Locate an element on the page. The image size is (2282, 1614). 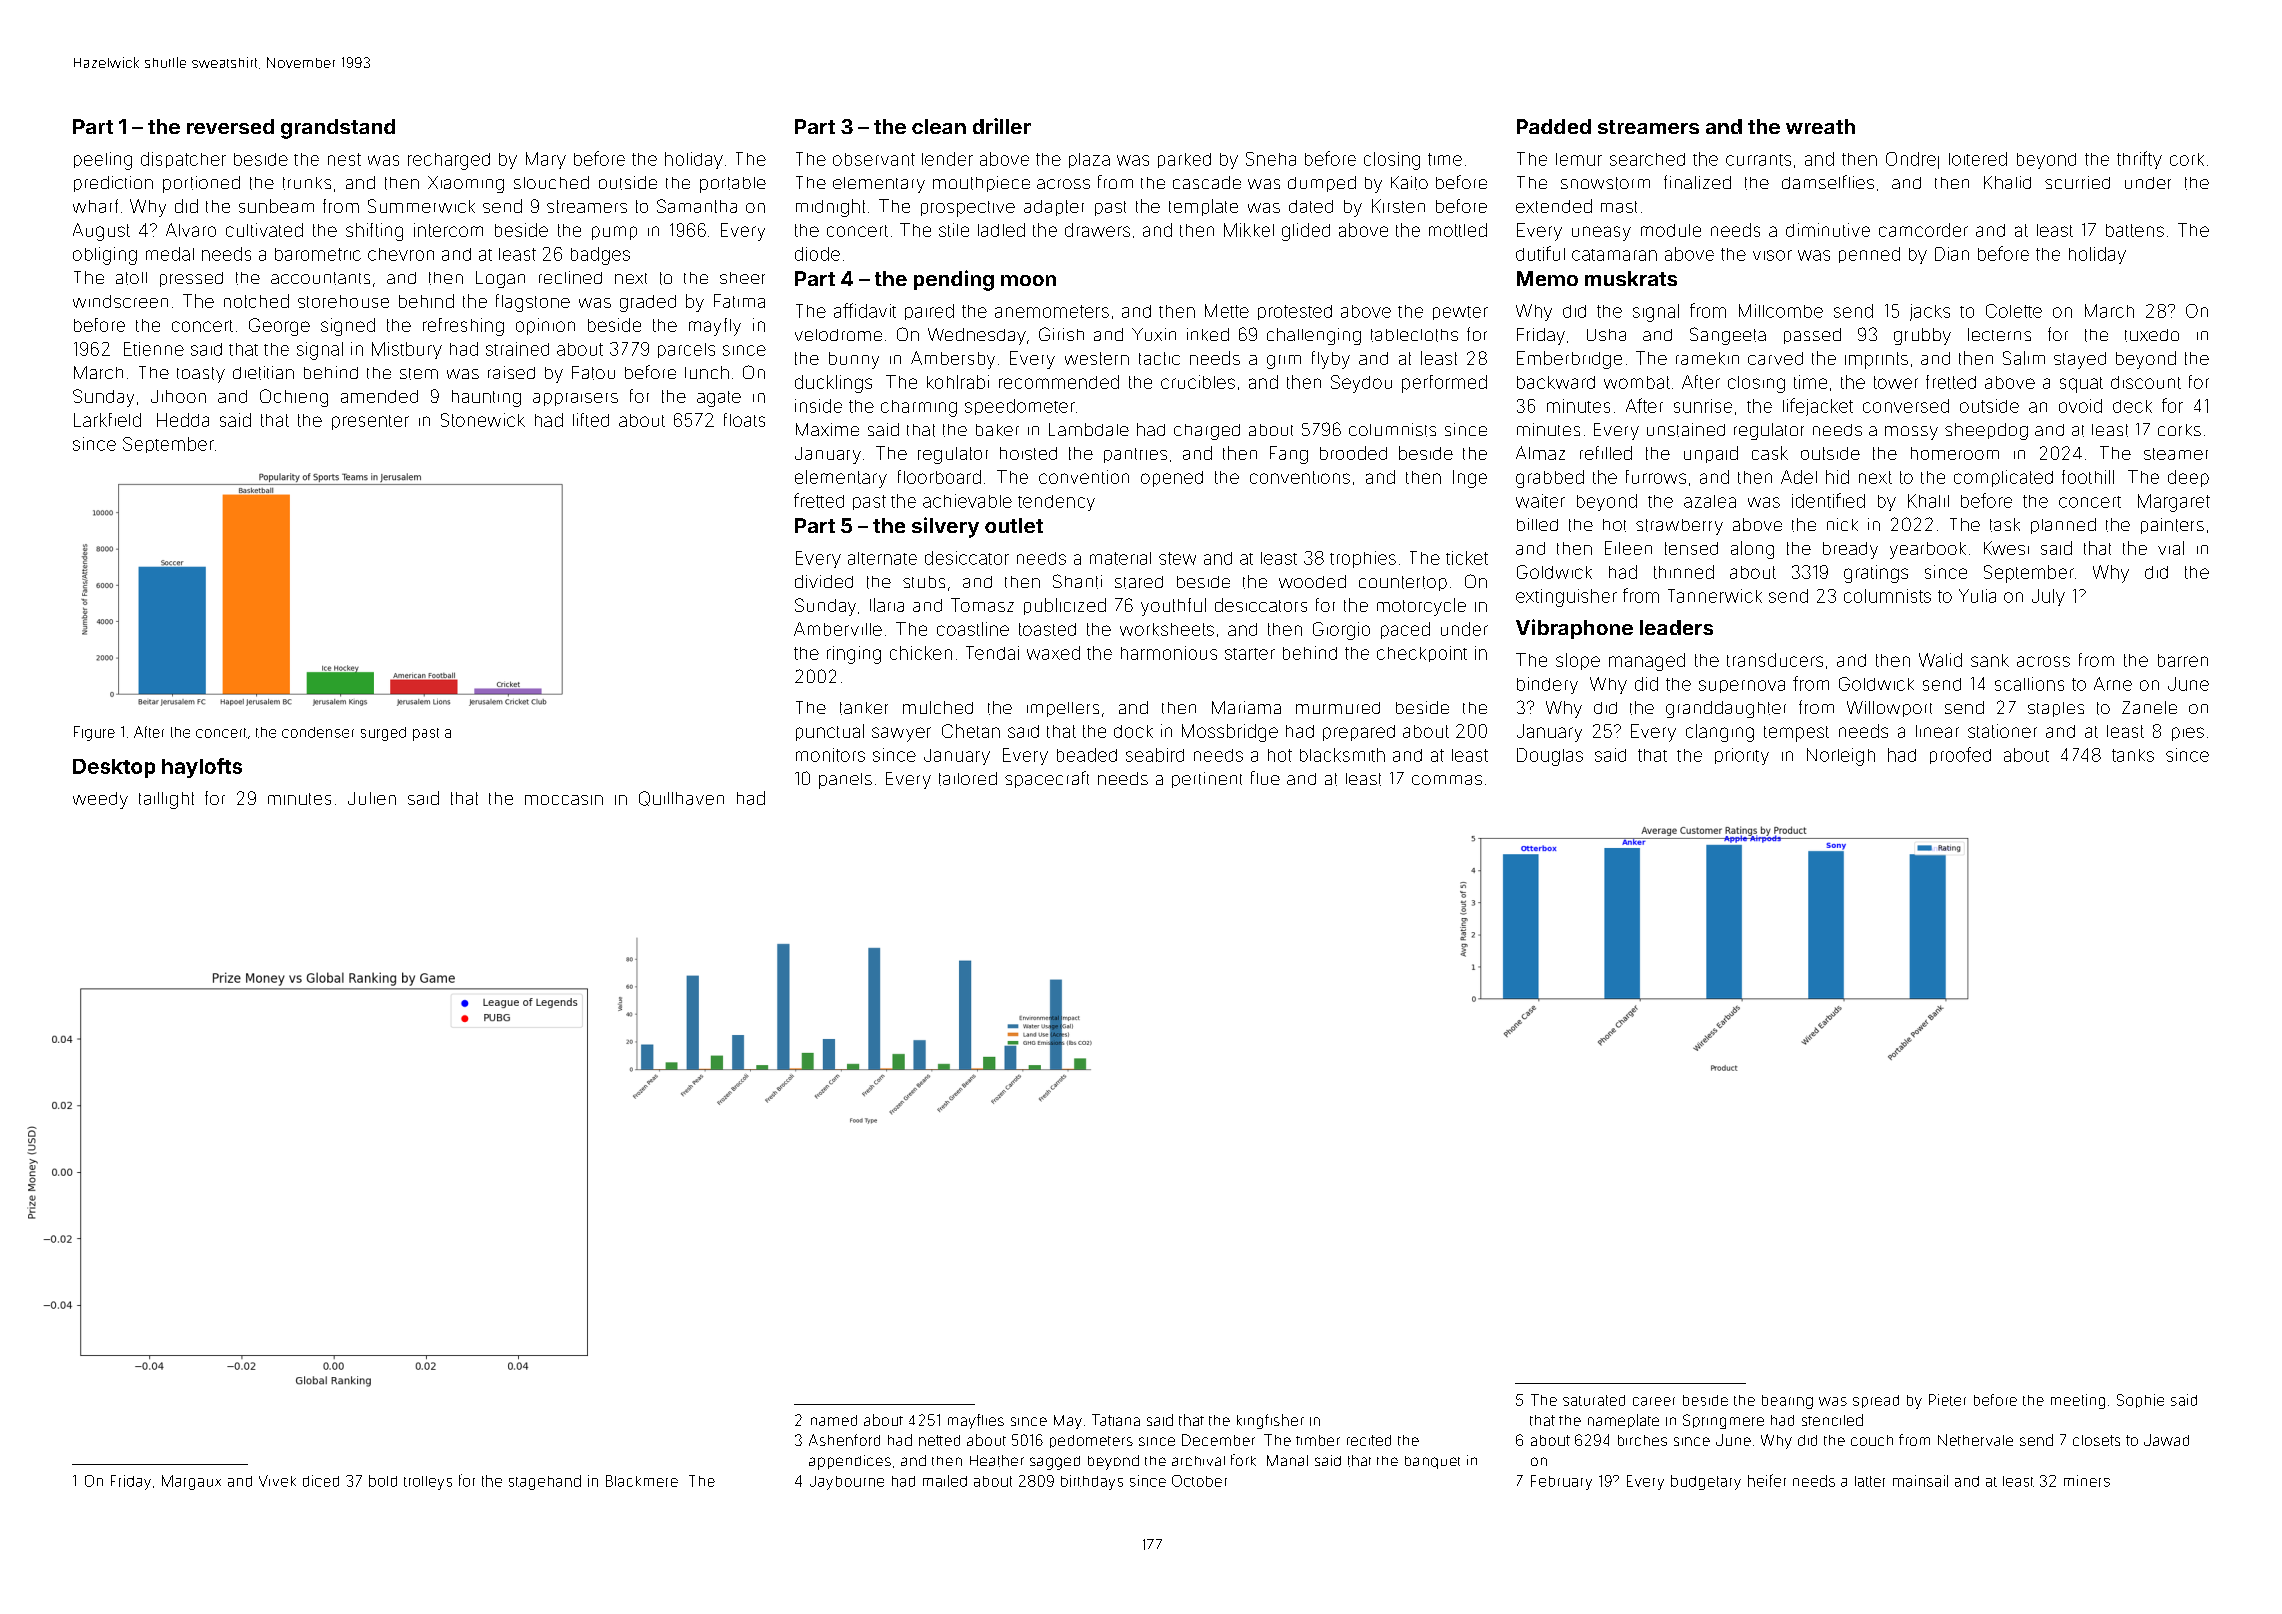
budgetary is located at coordinates (1706, 1482).
